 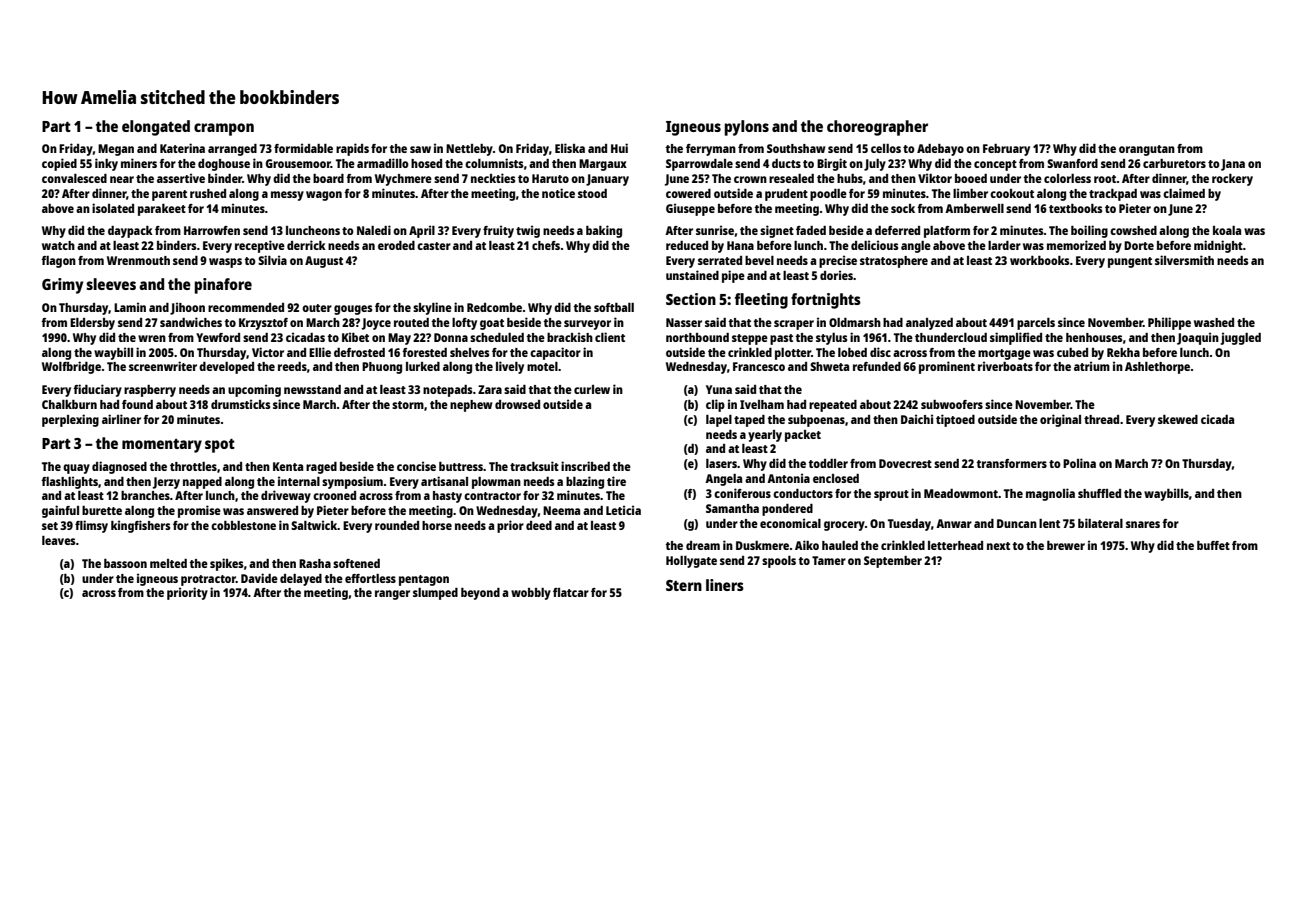 What do you see at coordinates (191, 322) in the document?
I see `sandwiches` at bounding box center [191, 322].
